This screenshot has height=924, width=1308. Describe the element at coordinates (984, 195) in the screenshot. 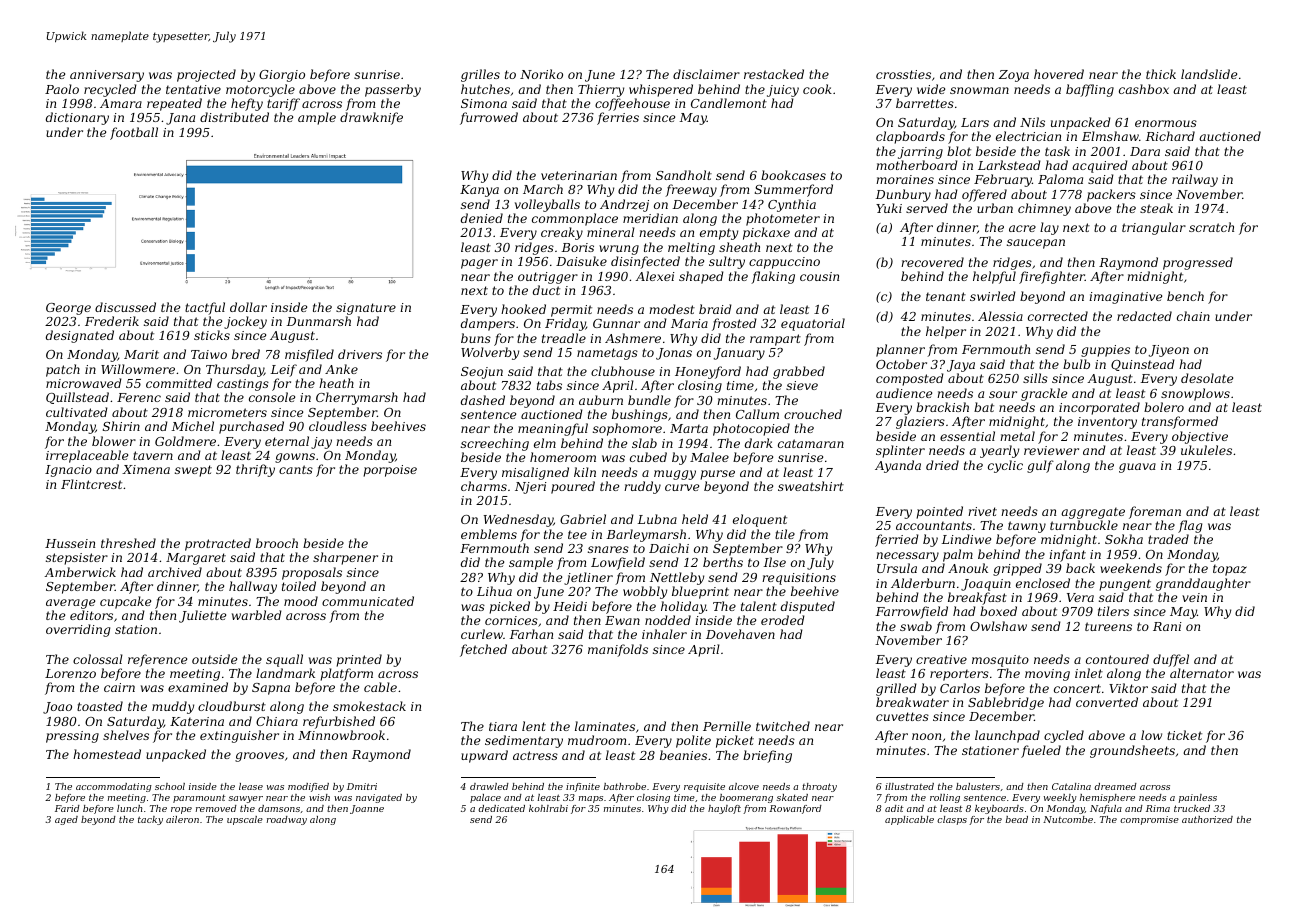

I see `offered` at that location.
